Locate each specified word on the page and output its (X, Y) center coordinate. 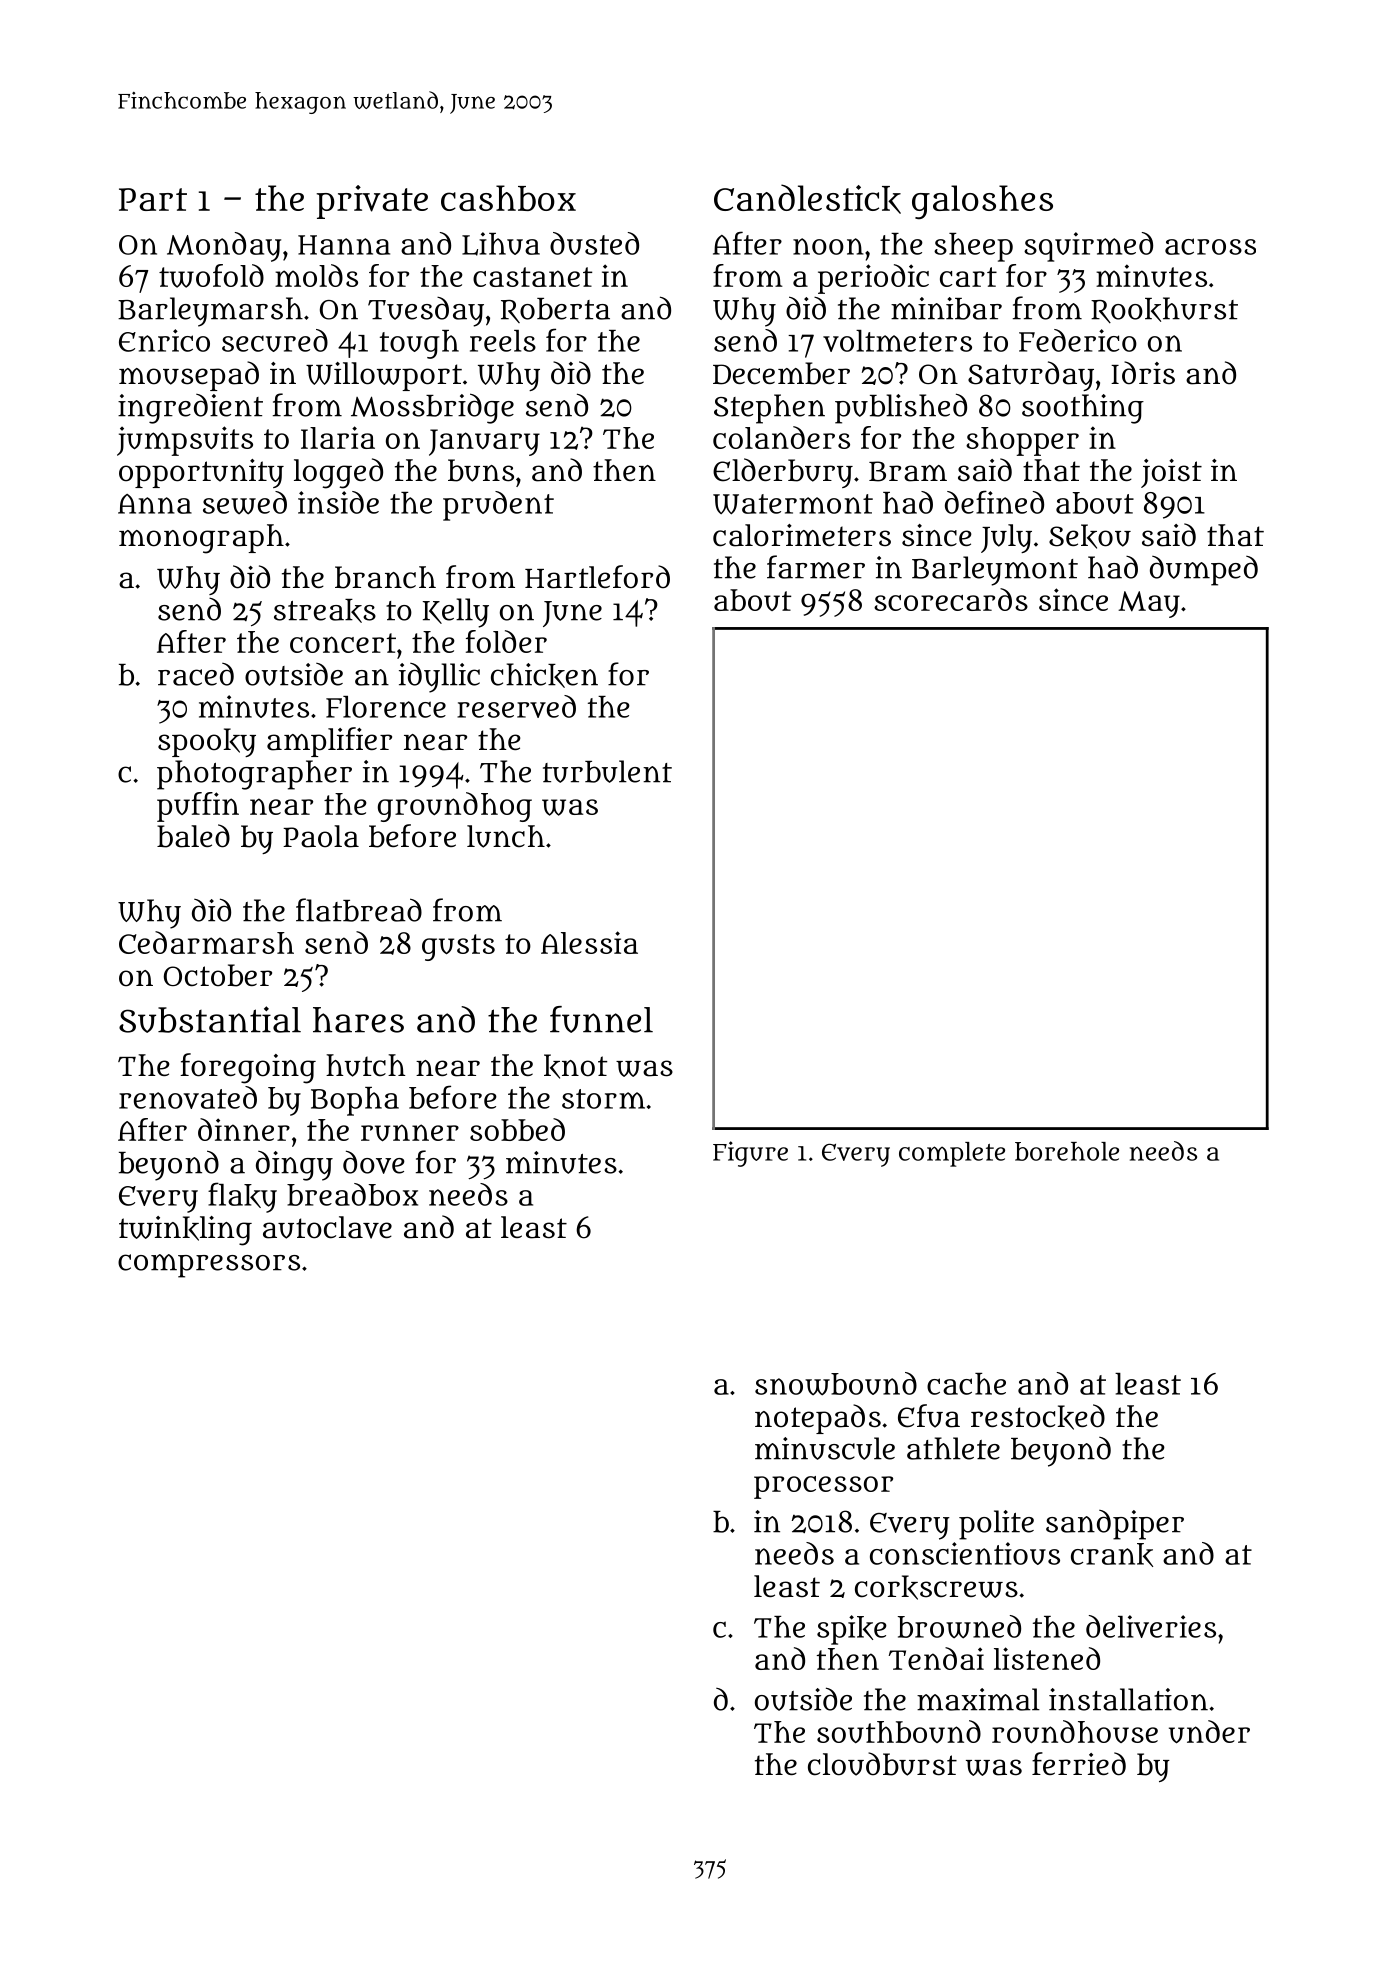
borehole (1067, 1151)
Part (153, 199)
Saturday (1031, 376)
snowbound (836, 1384)
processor (823, 1487)
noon (828, 246)
